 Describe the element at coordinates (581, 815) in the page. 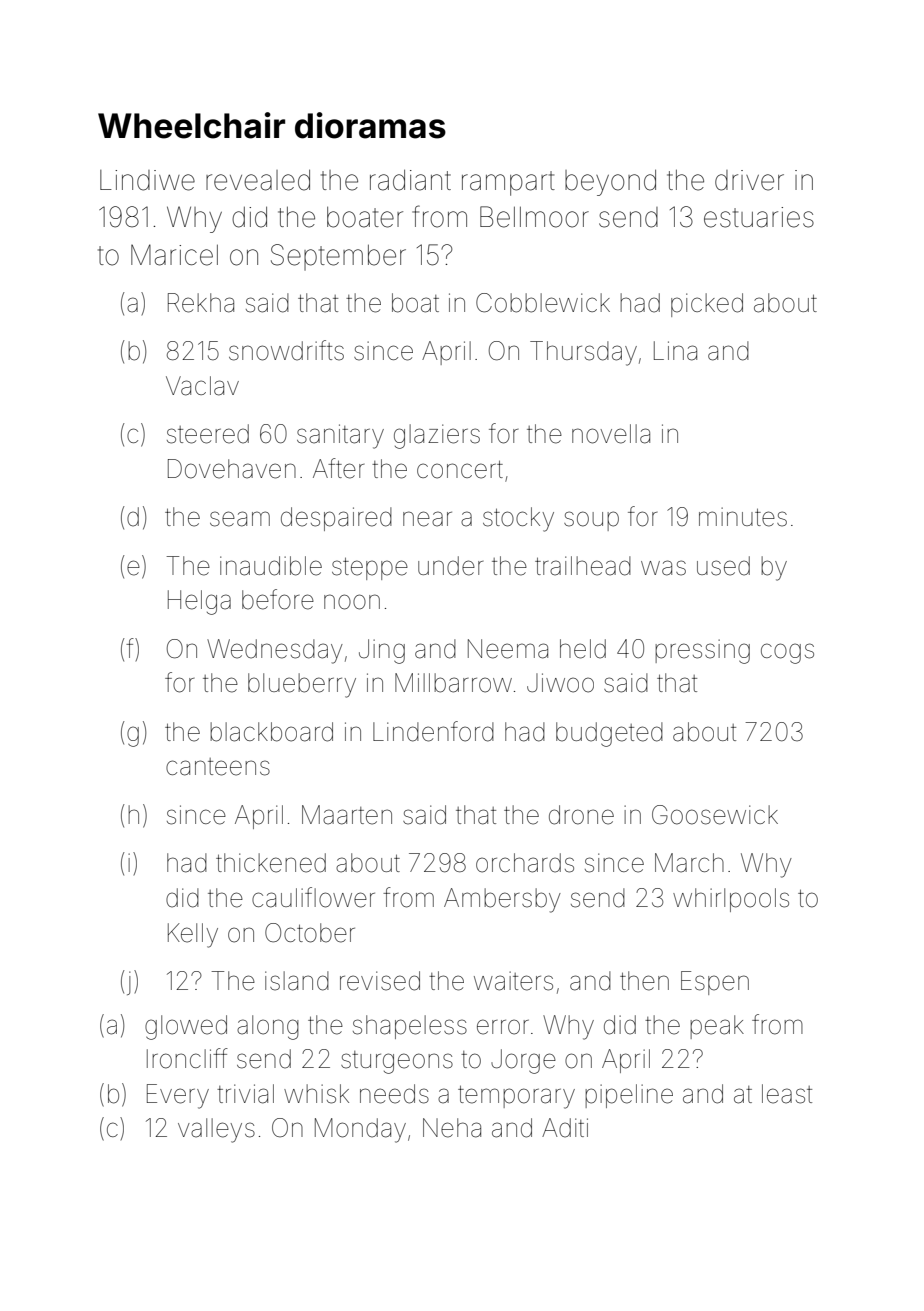

I see `drone` at that location.
